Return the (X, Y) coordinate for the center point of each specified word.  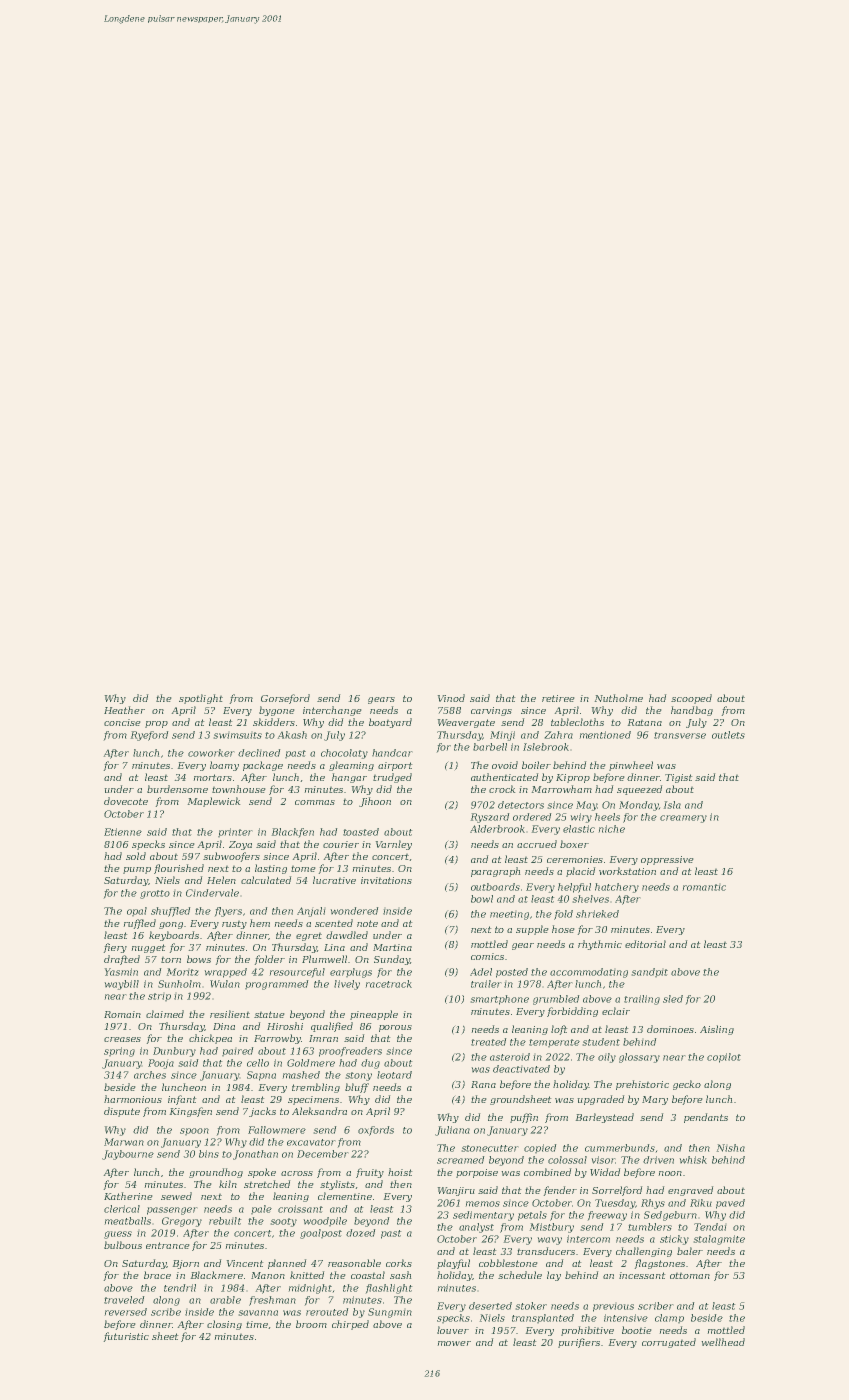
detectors (521, 805)
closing (224, 1325)
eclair (616, 1011)
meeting (509, 915)
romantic (704, 887)
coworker (211, 753)
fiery (115, 948)
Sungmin (390, 1313)
